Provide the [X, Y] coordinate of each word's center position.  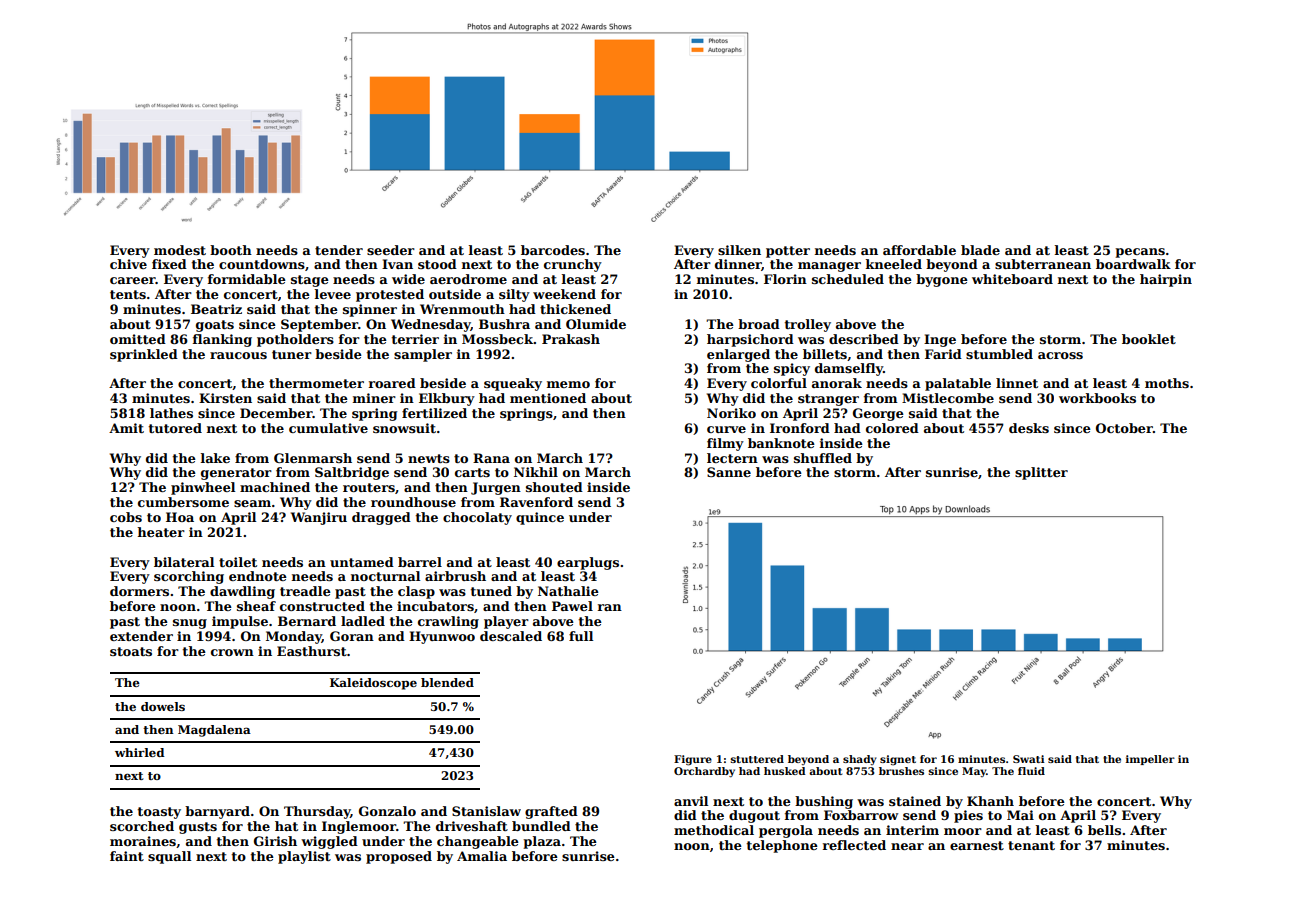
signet [898, 760]
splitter [1041, 473]
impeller [1150, 760]
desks [1029, 428]
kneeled [894, 264]
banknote [781, 443]
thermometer [316, 383]
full [581, 636]
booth [231, 250]
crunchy [573, 265]
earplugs [588, 563]
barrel [420, 562]
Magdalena [214, 731]
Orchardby [704, 772]
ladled [363, 621]
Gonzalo [387, 811]
